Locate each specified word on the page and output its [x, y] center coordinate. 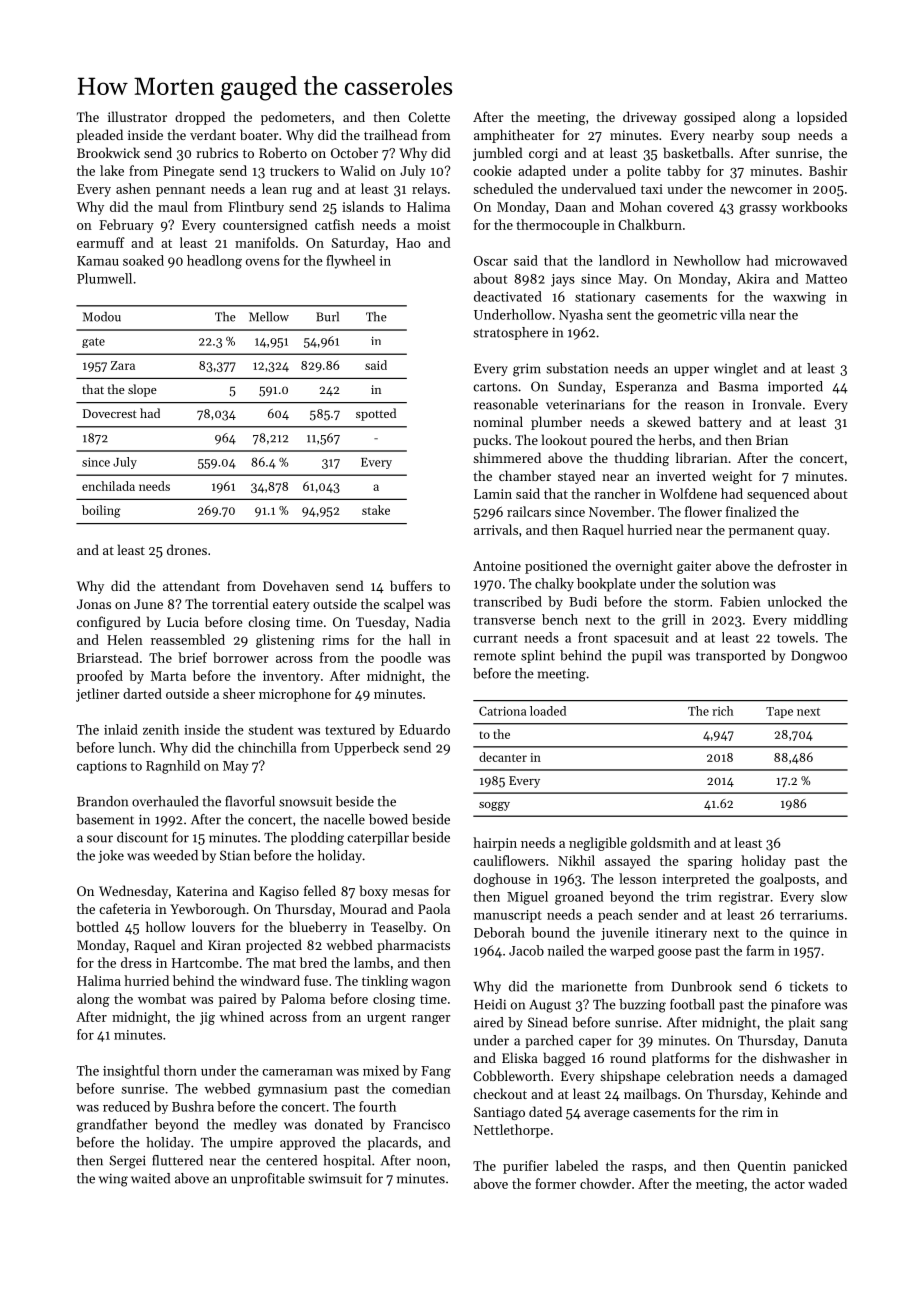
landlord [624, 260]
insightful [131, 1072]
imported [795, 387]
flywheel [350, 262]
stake [376, 510]
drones [187, 549]
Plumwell [104, 278]
